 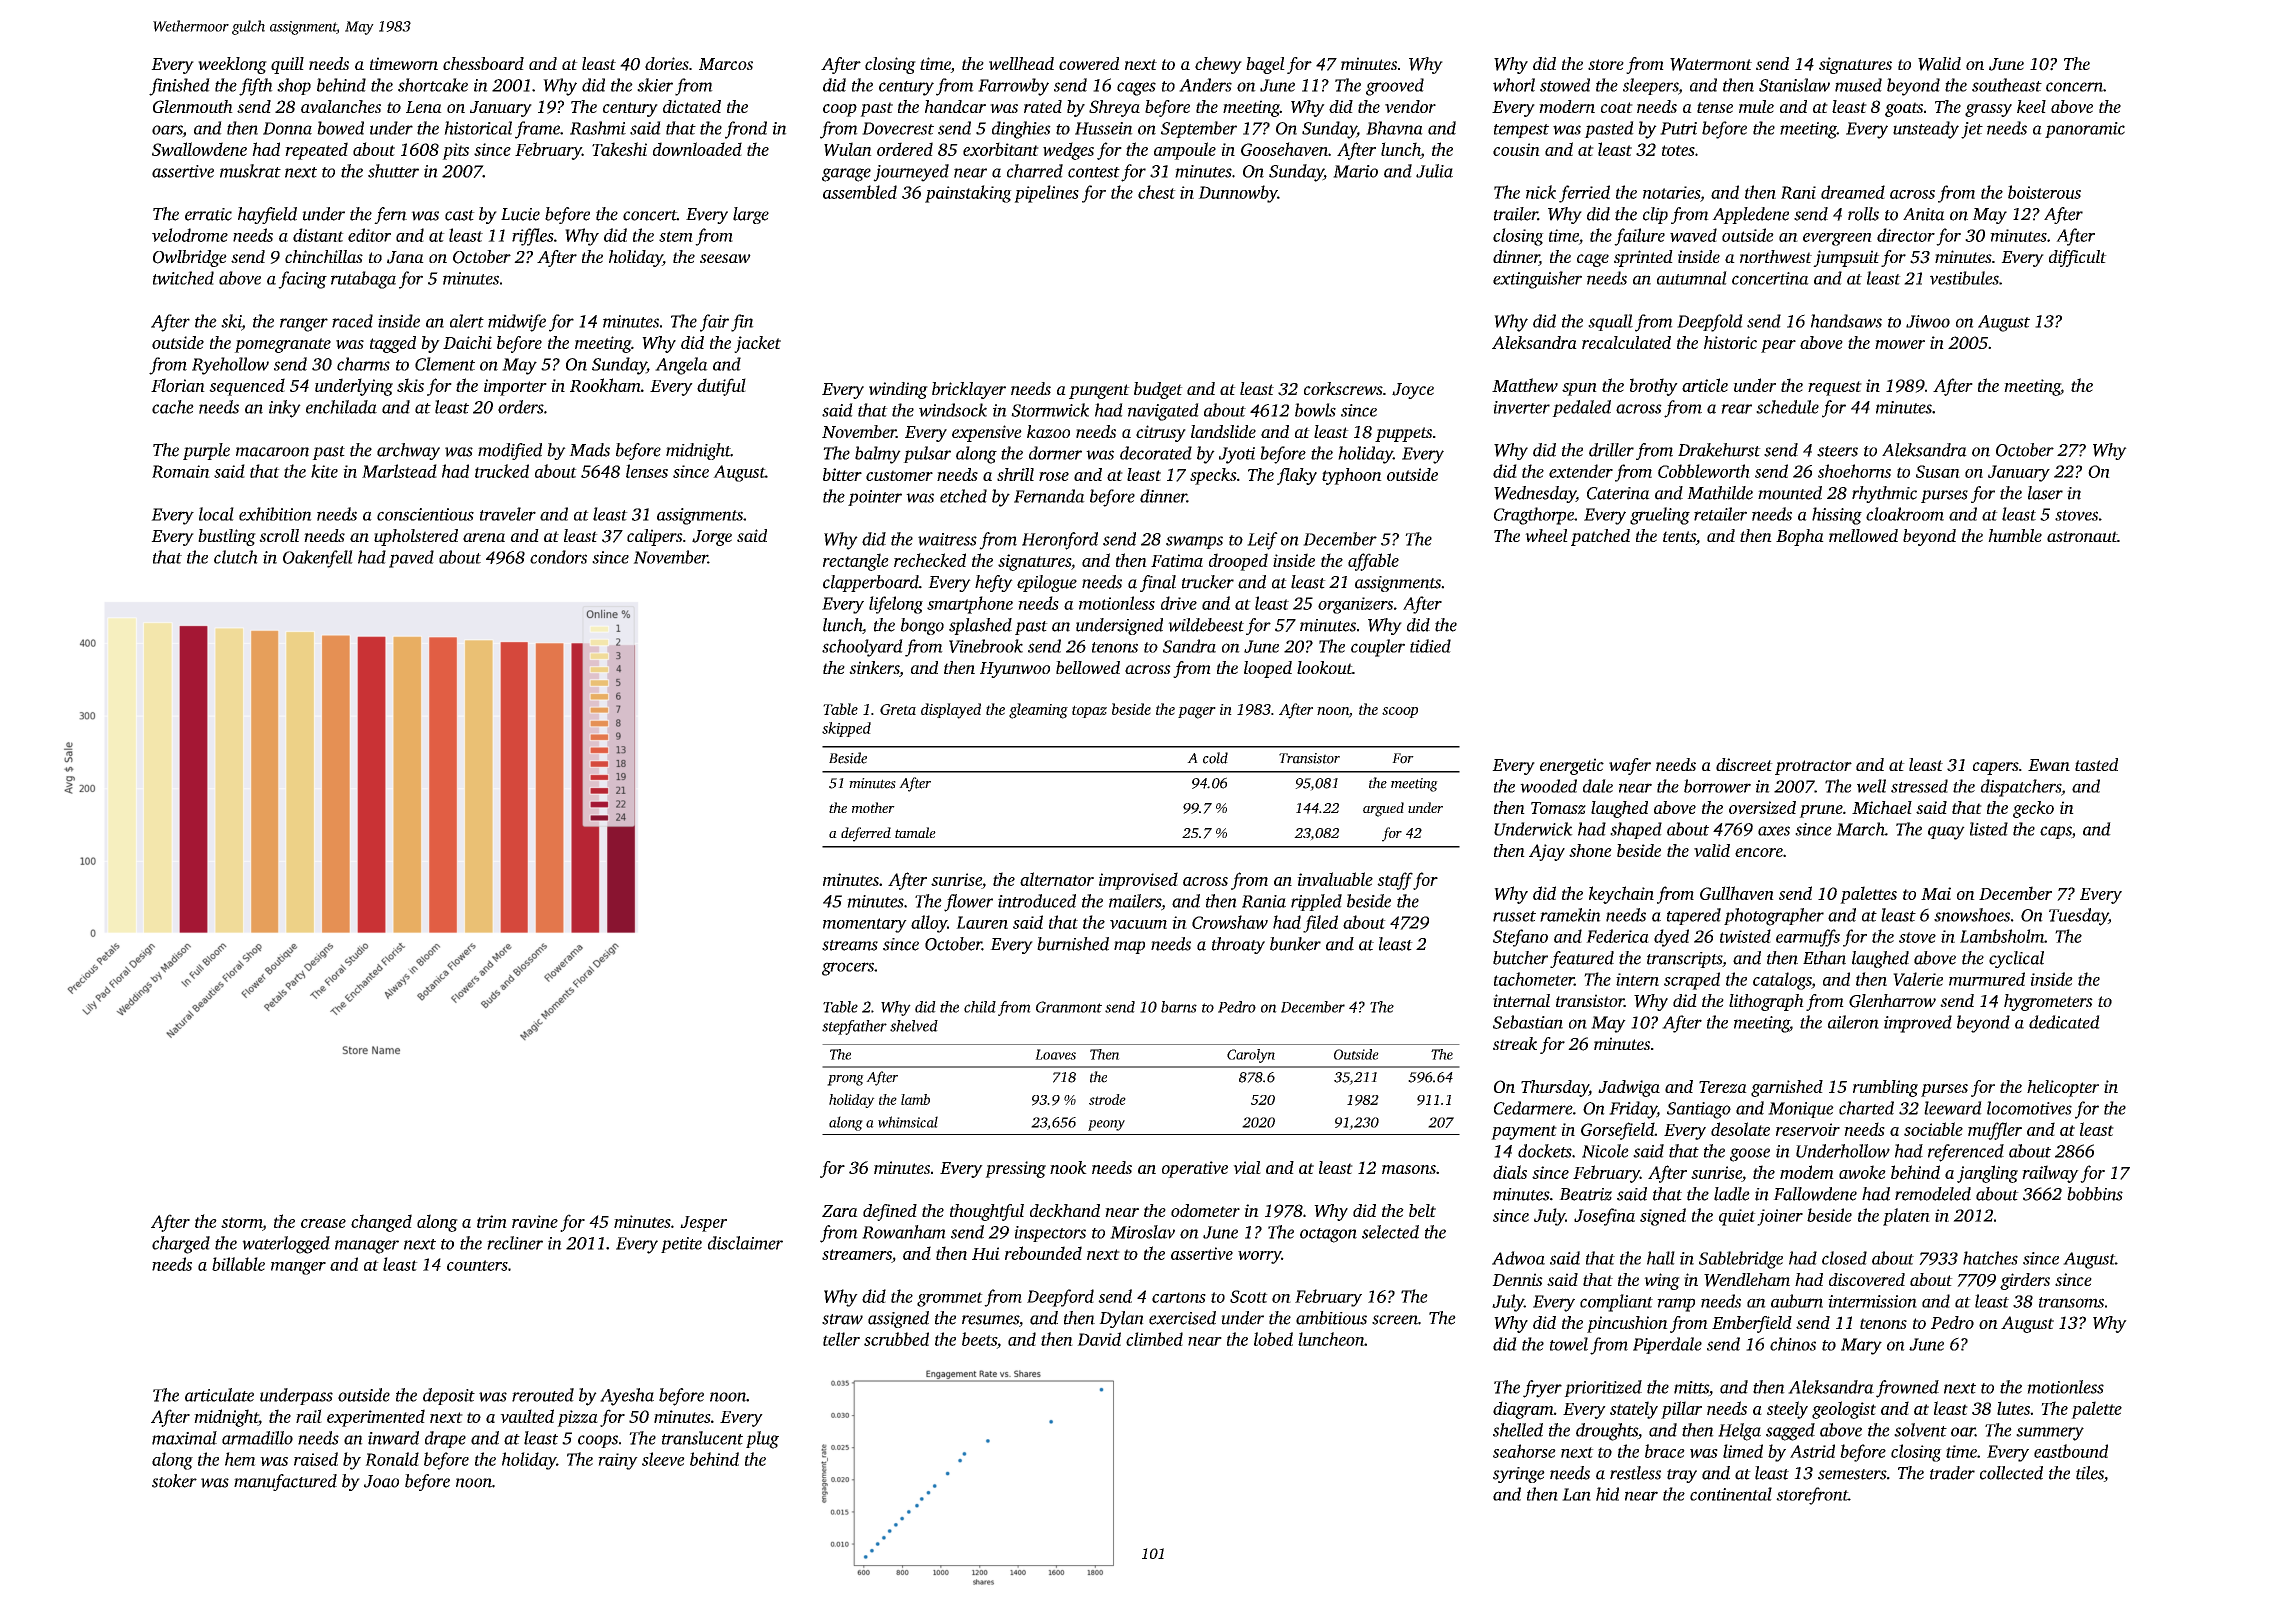 I want to click on streams, so click(x=850, y=945).
